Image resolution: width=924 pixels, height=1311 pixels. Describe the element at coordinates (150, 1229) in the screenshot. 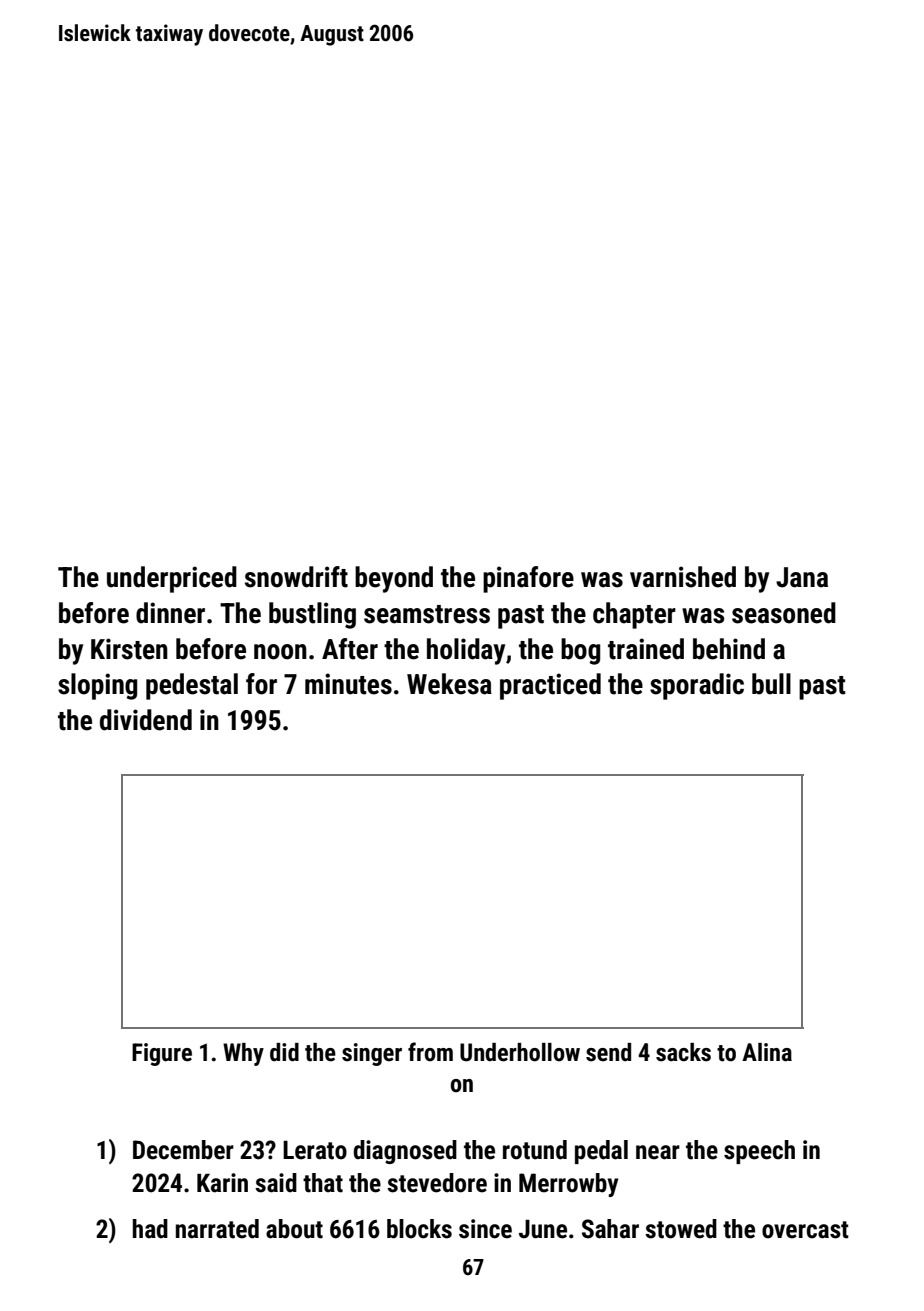

I see `had` at that location.
